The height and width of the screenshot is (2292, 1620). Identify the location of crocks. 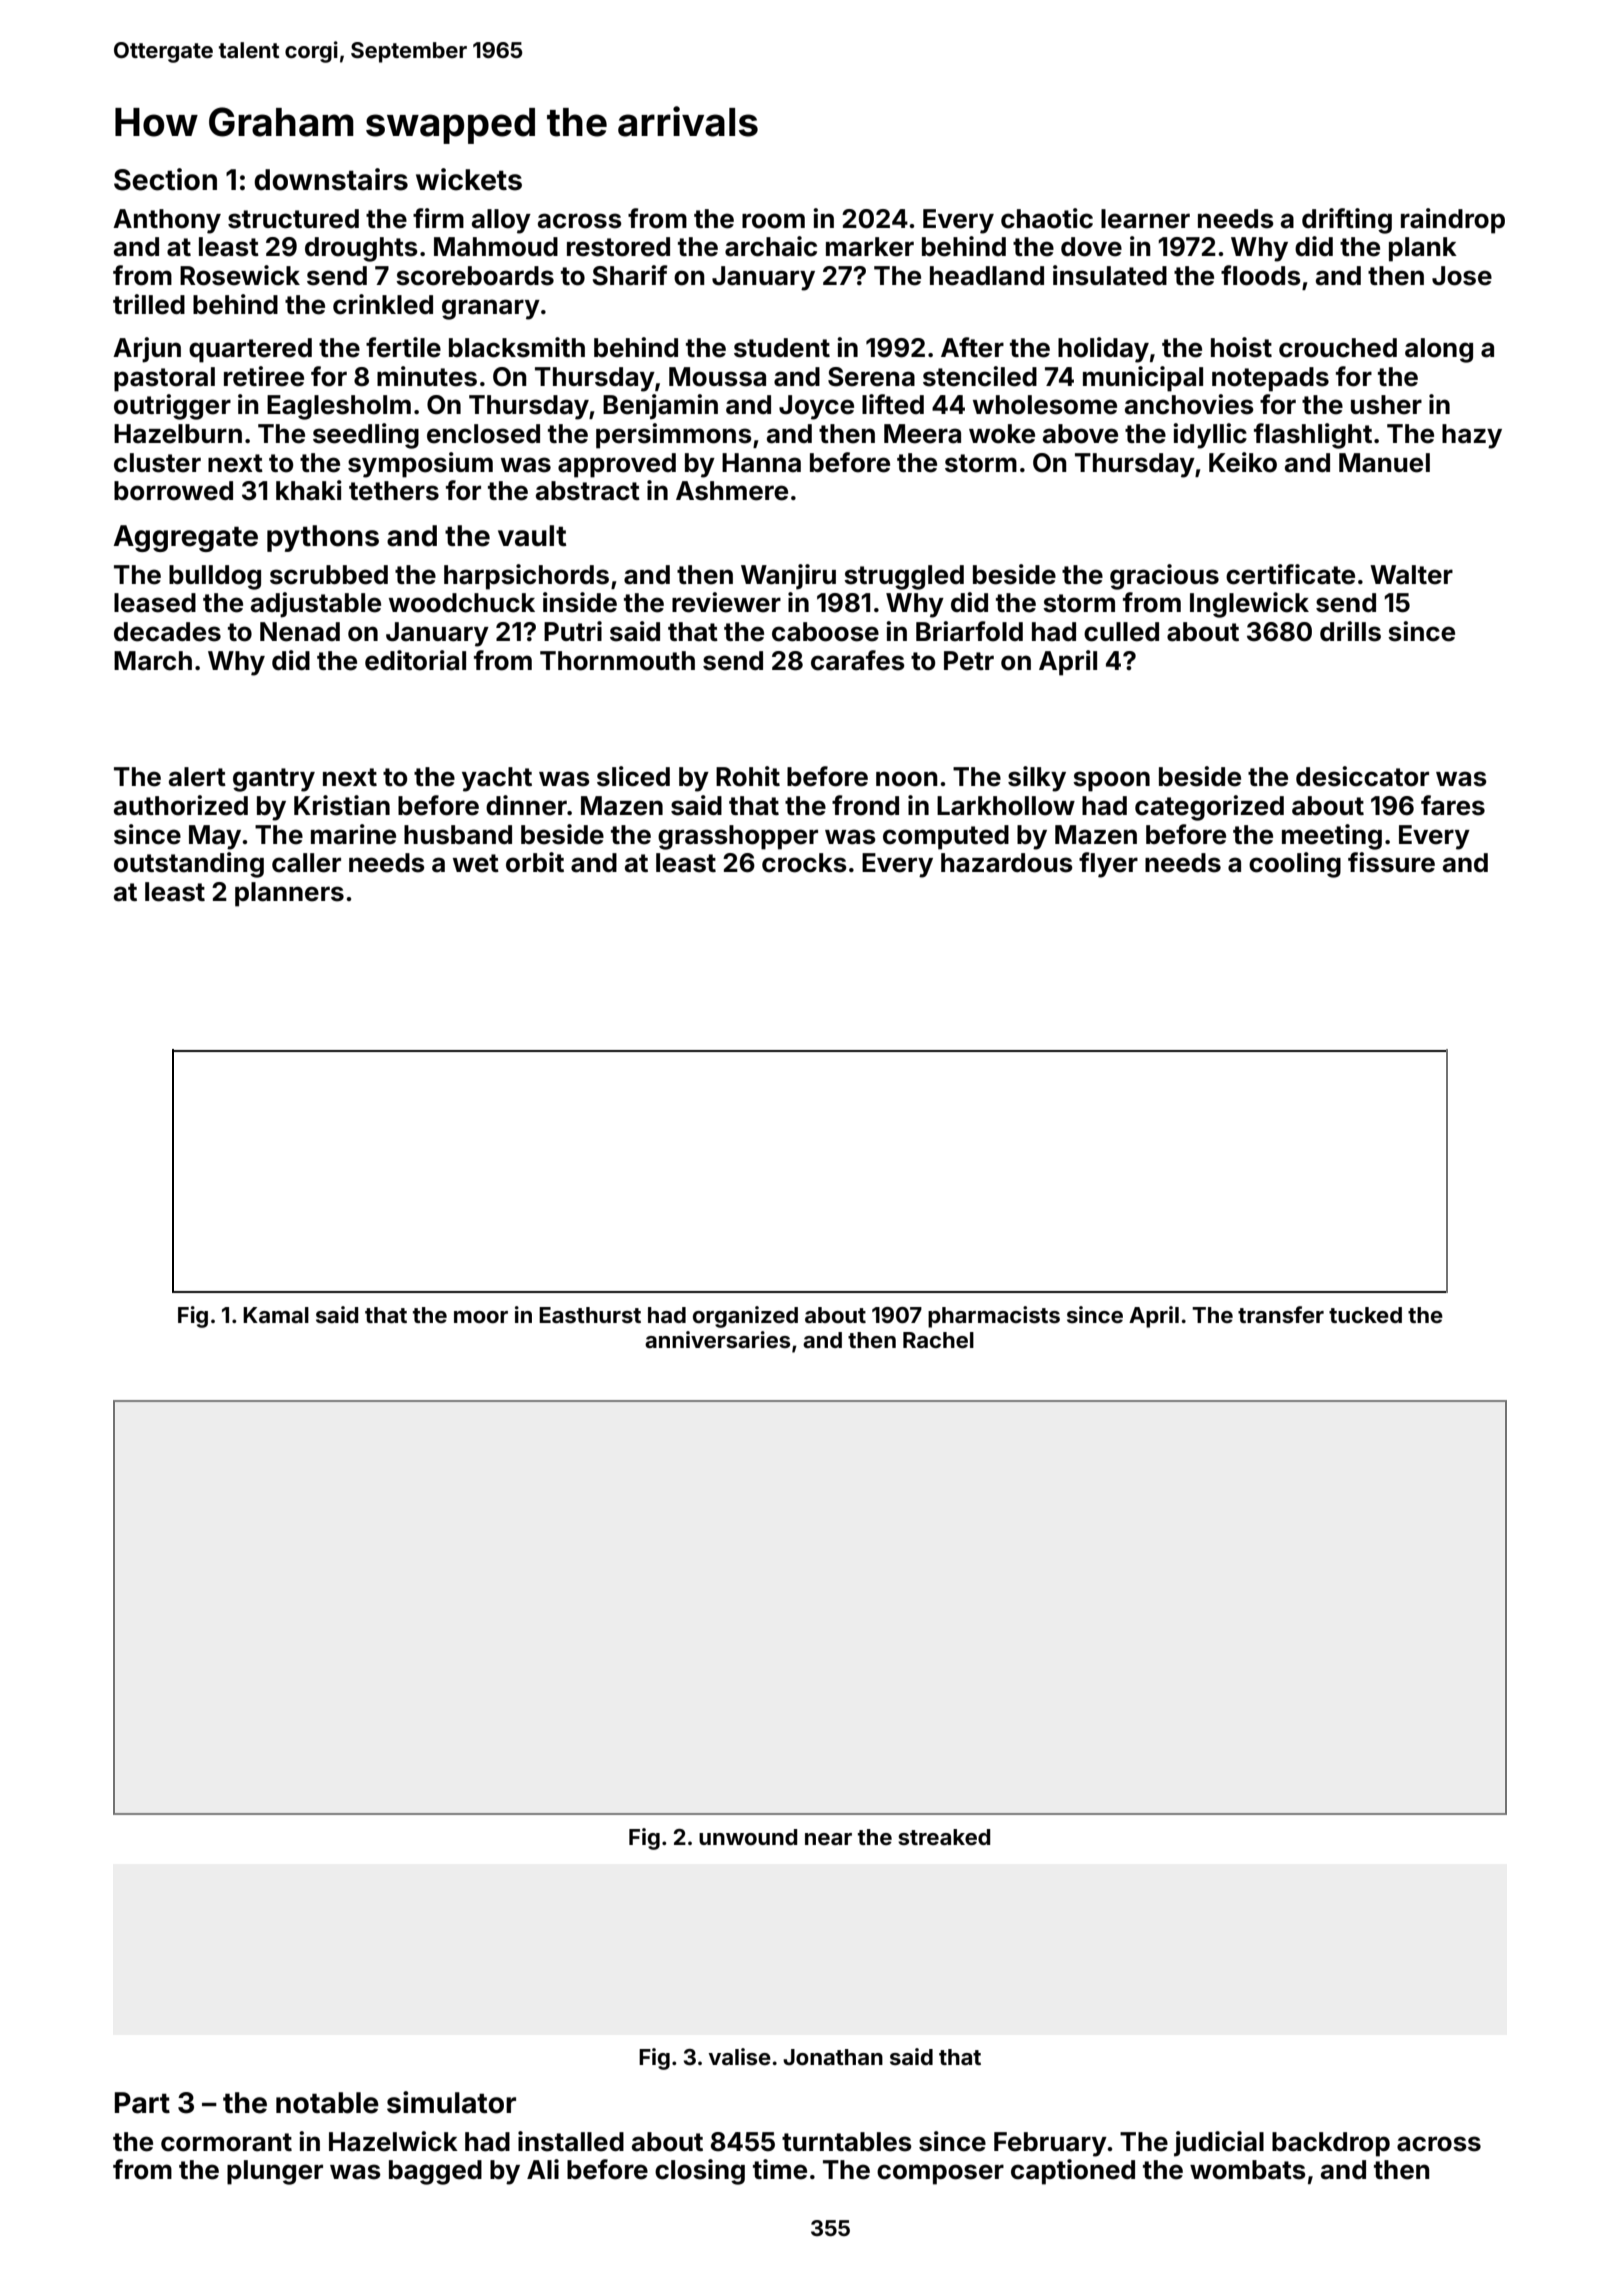
(804, 863).
